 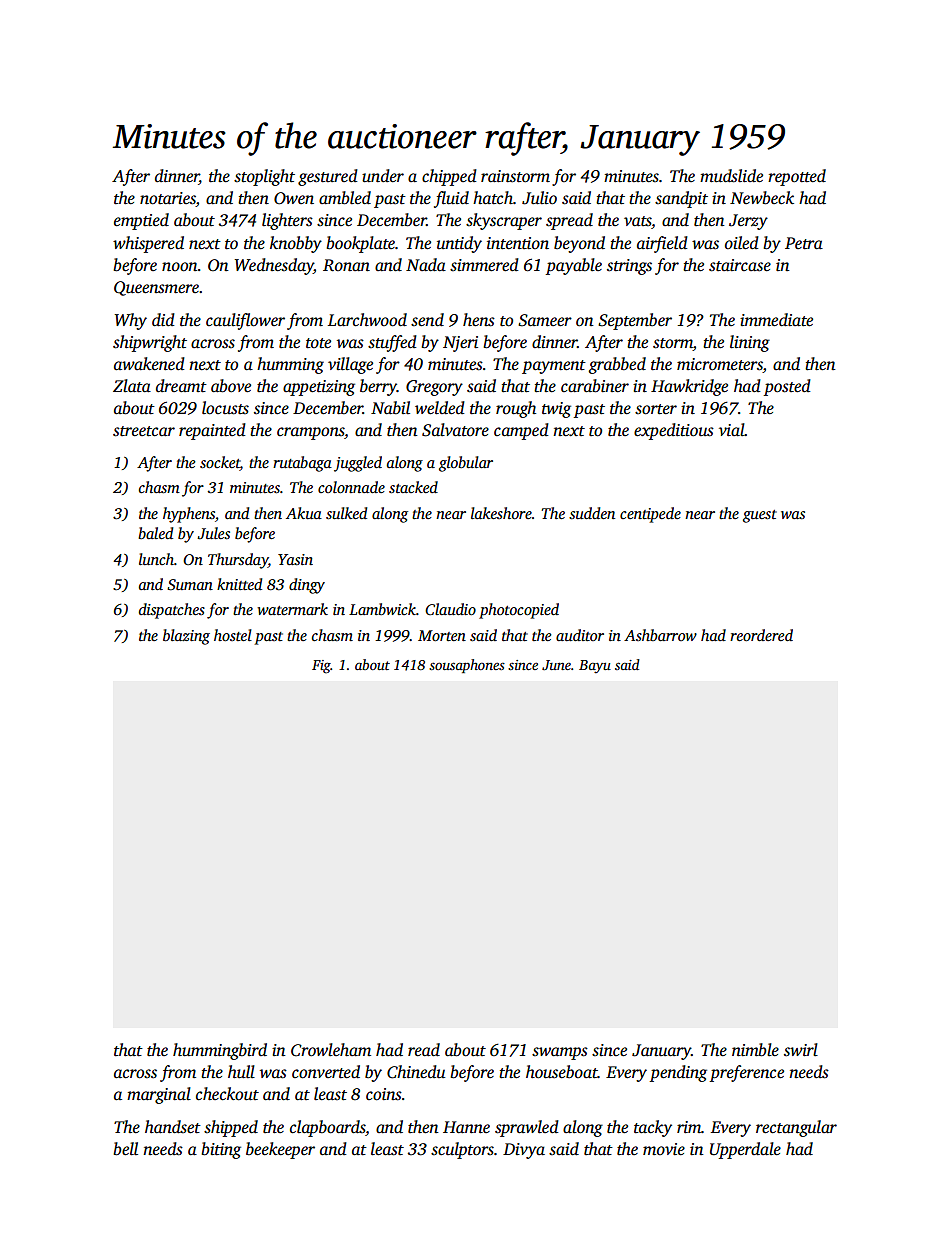 I want to click on repotted, so click(x=797, y=177).
